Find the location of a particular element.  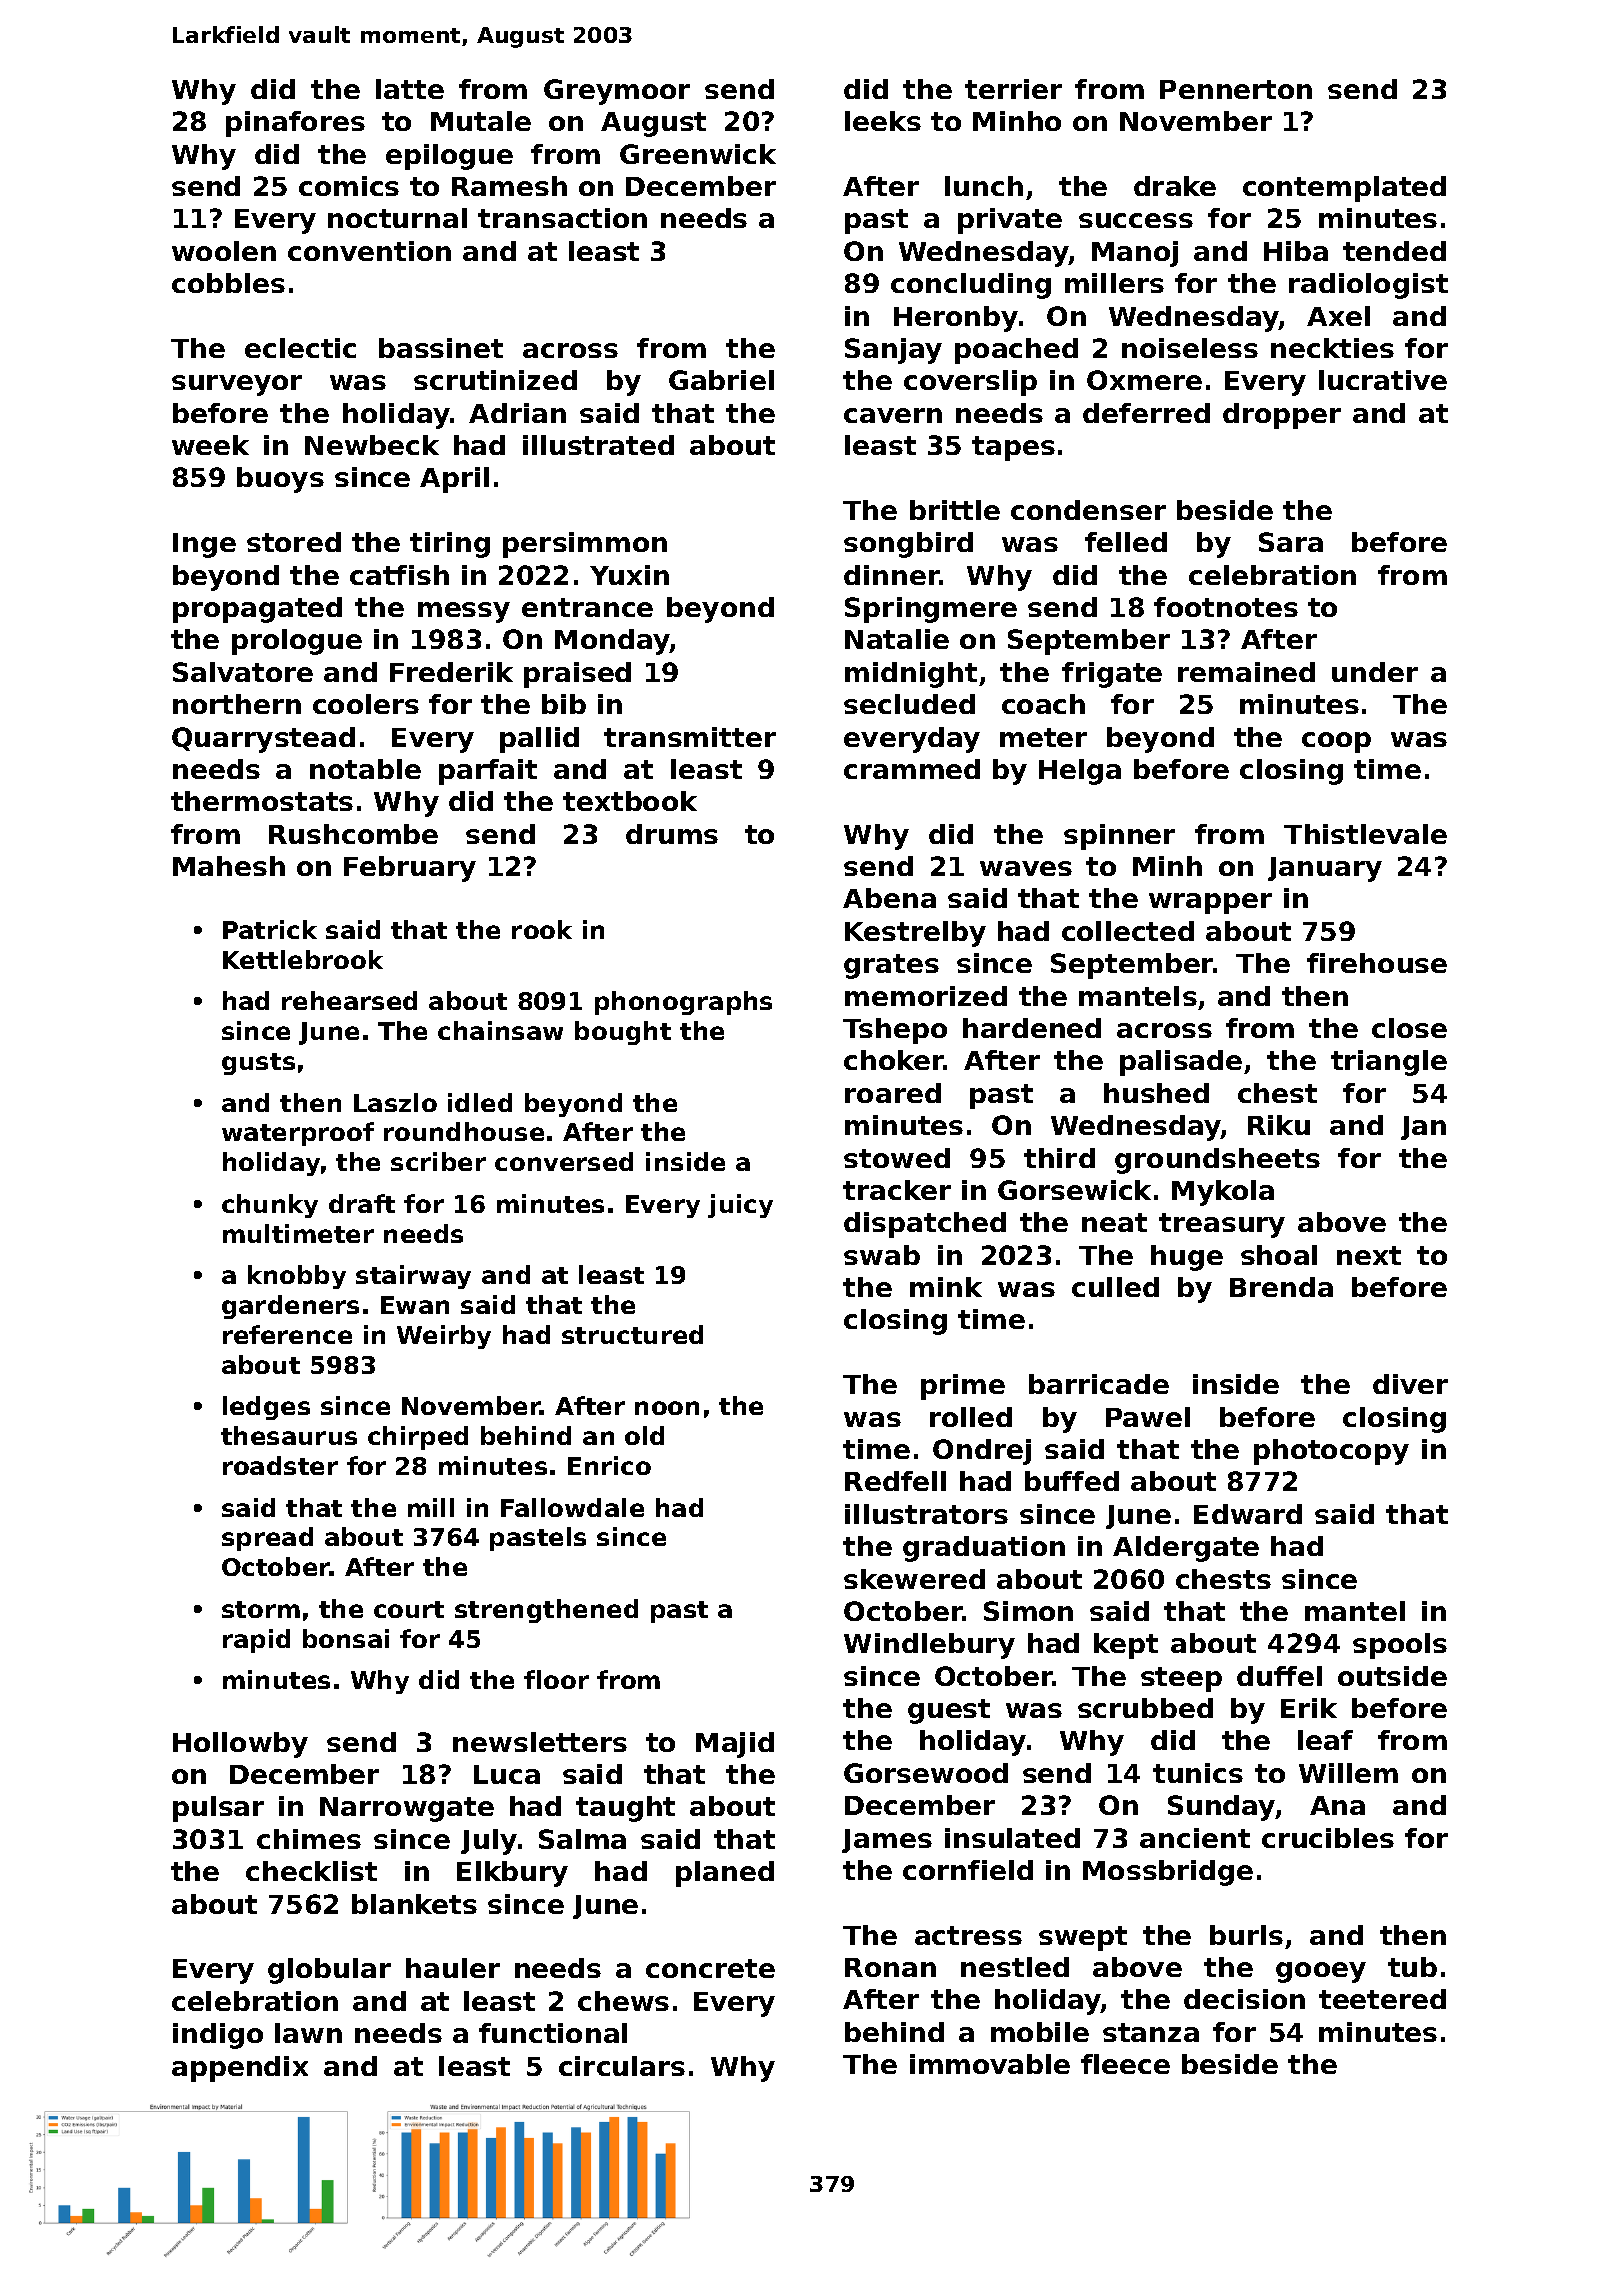

Fallowdale is located at coordinates (572, 1507).
